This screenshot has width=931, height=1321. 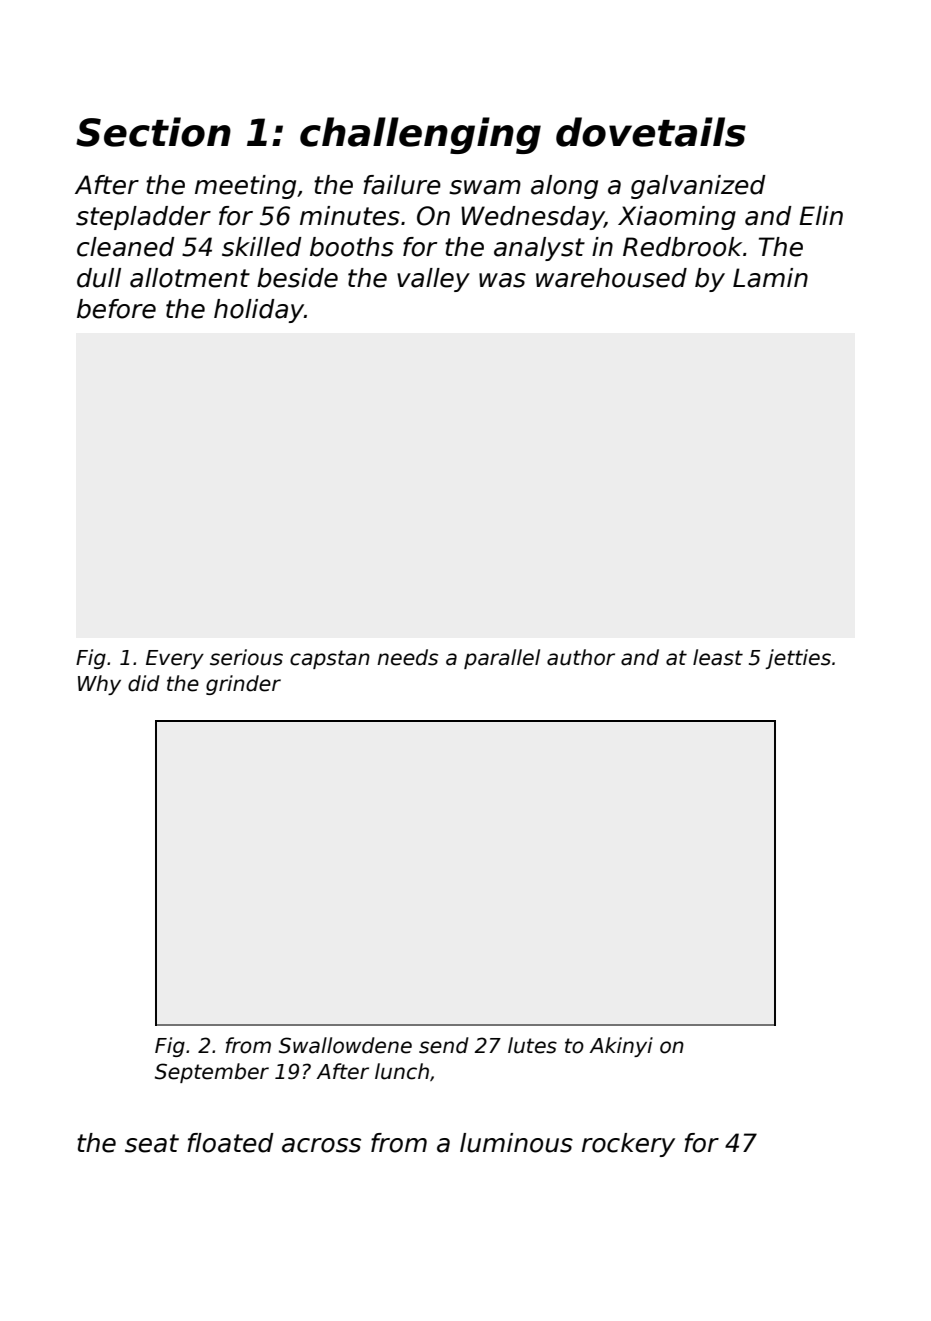 What do you see at coordinates (502, 659) in the screenshot?
I see `parallel` at bounding box center [502, 659].
